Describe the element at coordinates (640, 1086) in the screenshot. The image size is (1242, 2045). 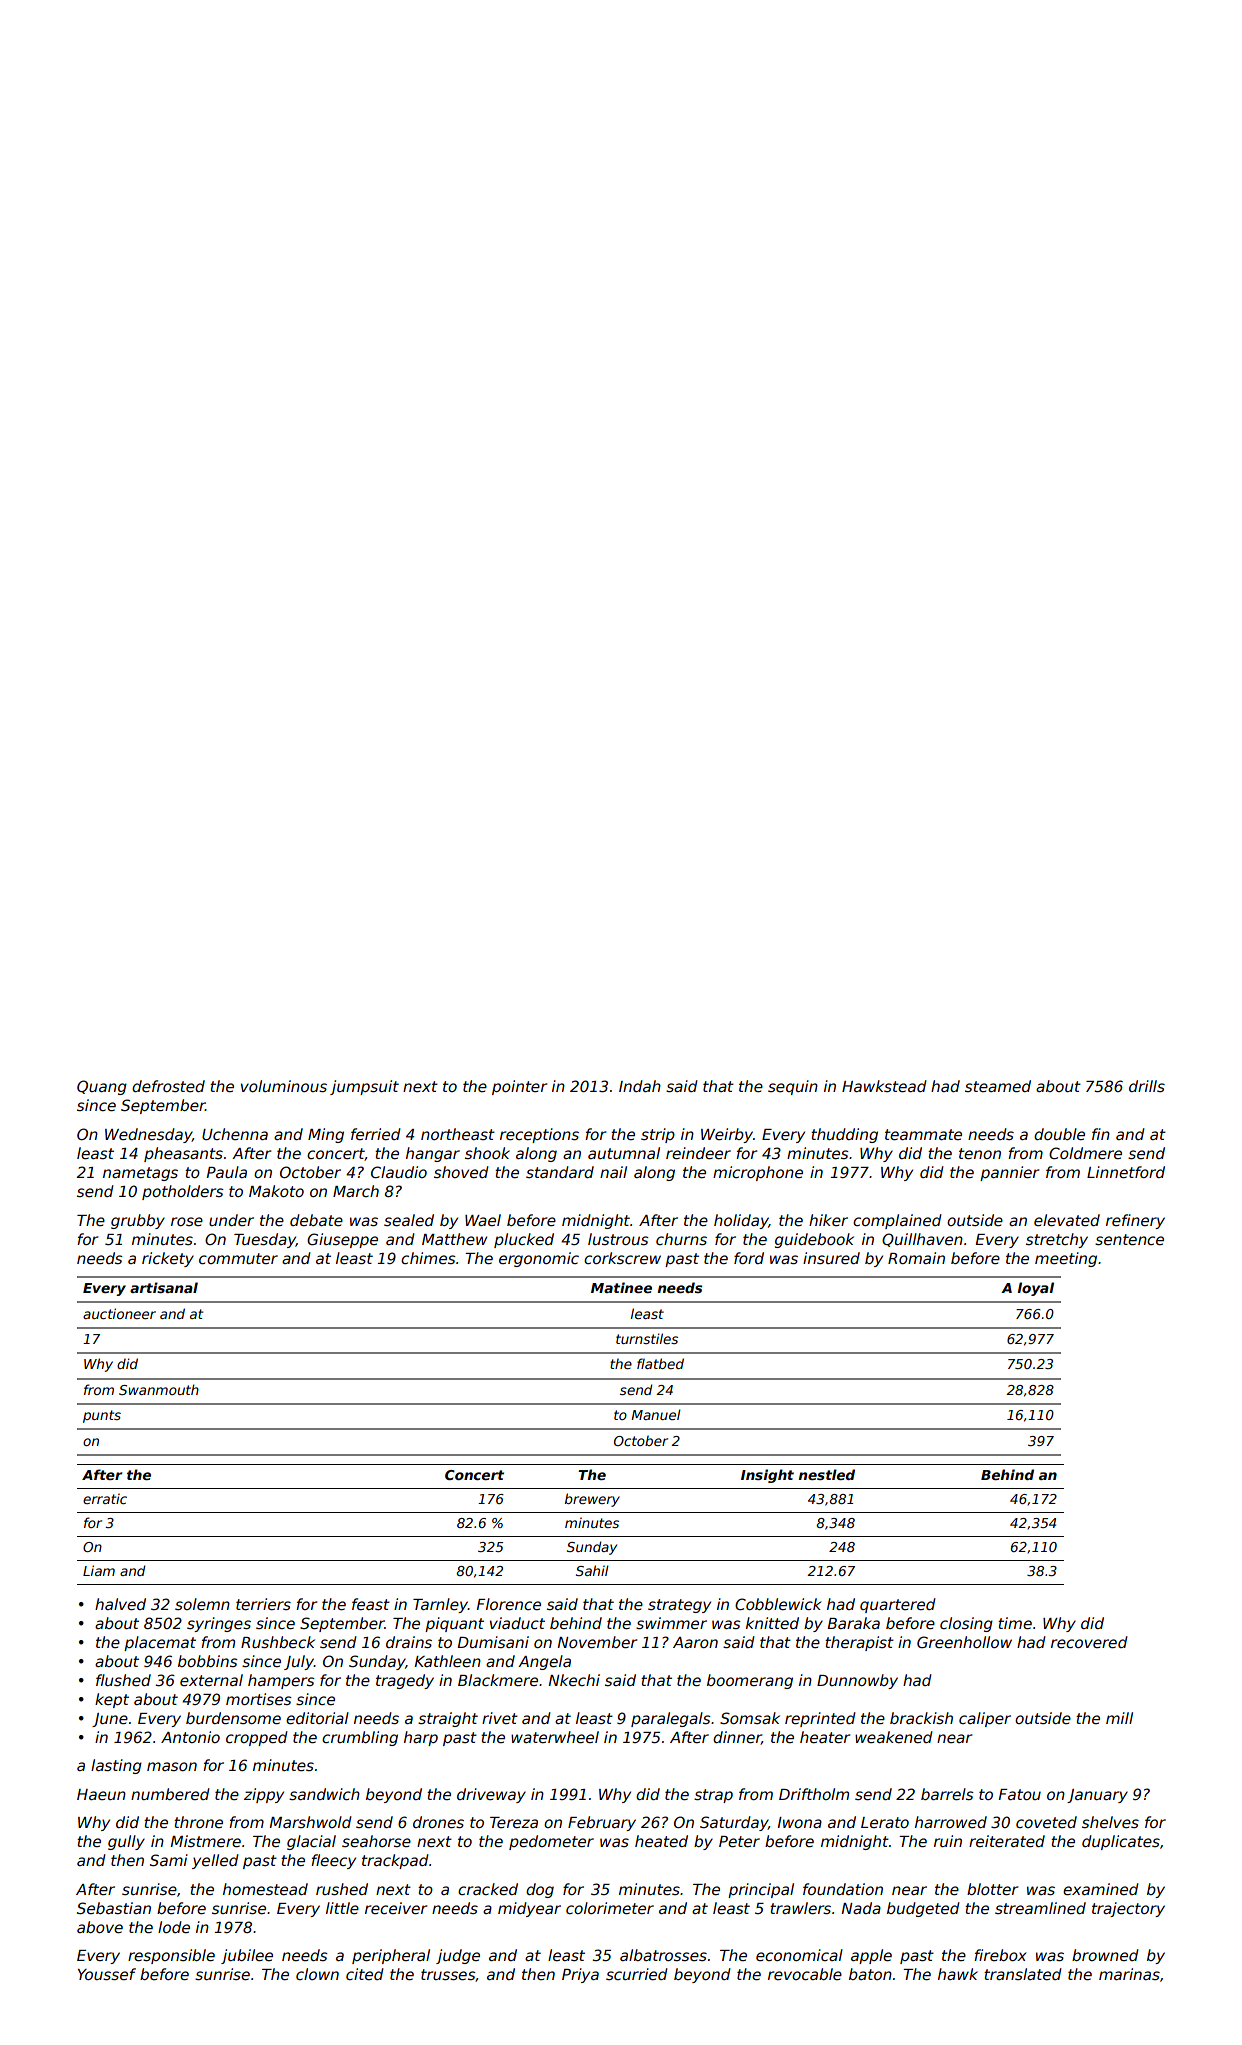
I see `Indah` at that location.
